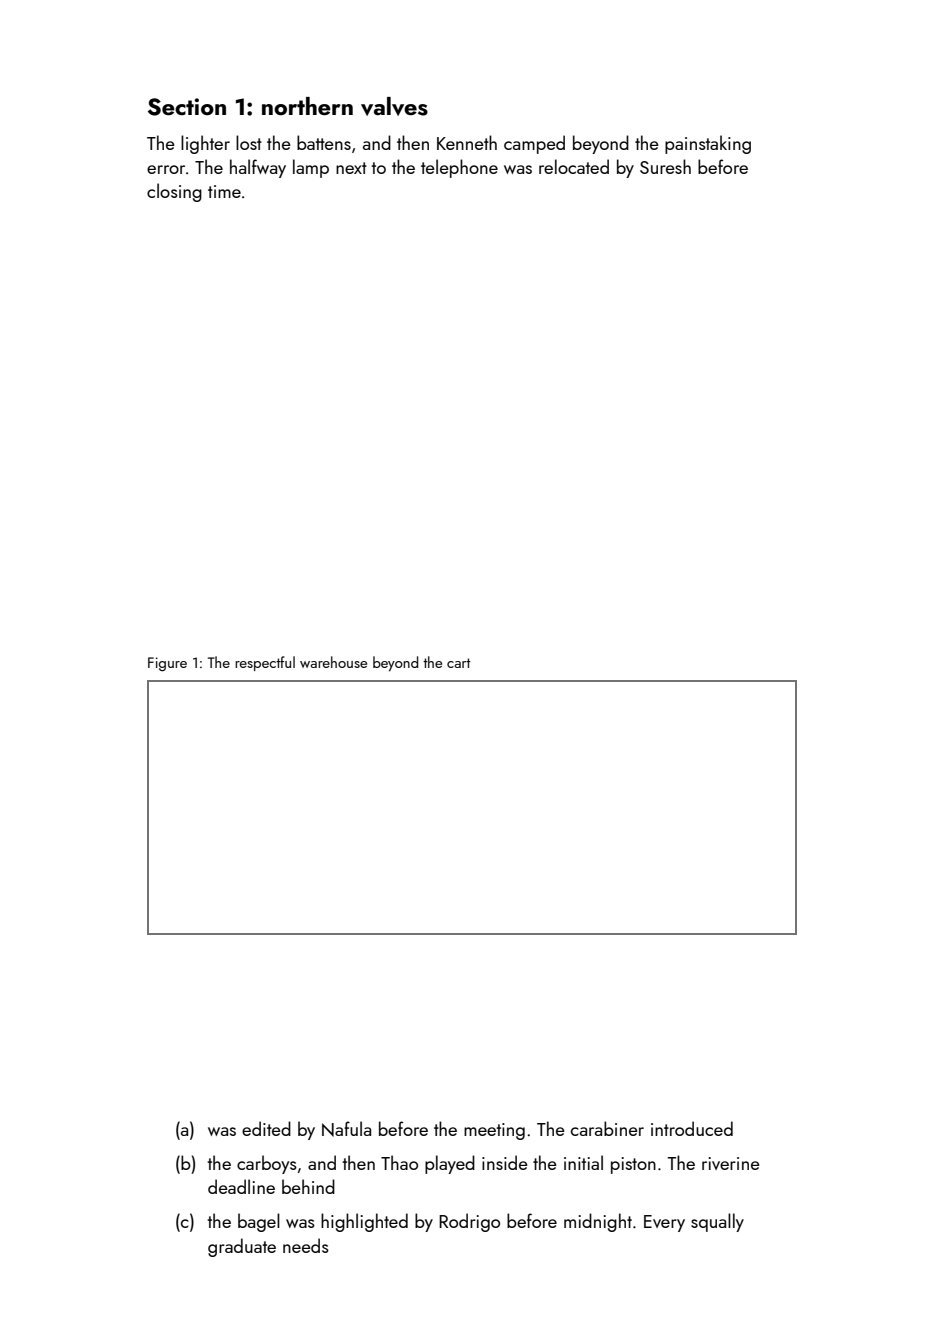 The height and width of the document is (1341, 944). What do you see at coordinates (333, 662) in the document?
I see `warehouse` at bounding box center [333, 662].
